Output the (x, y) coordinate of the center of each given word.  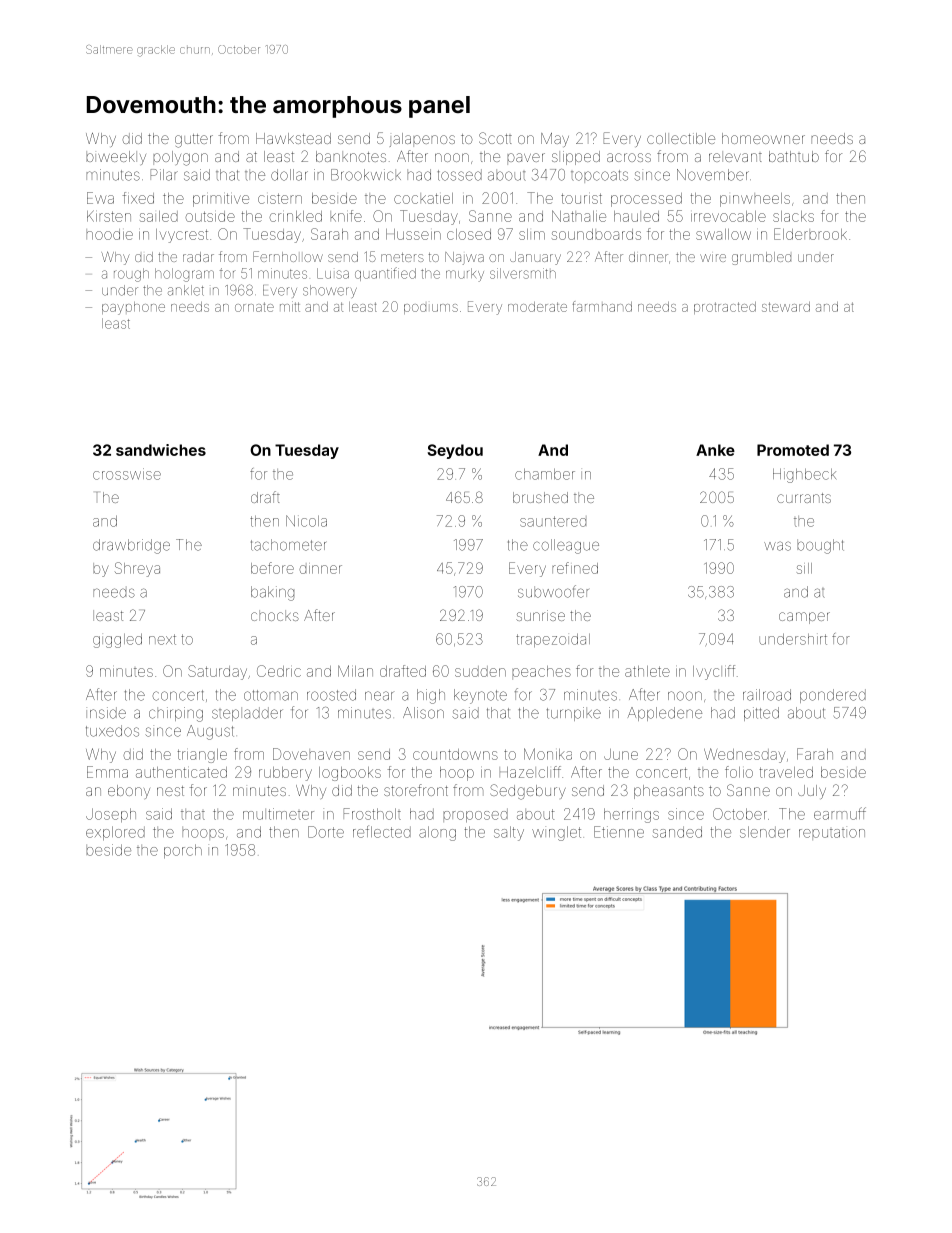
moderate (537, 307)
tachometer (288, 545)
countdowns (455, 754)
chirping (176, 714)
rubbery (285, 774)
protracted (725, 308)
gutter (194, 141)
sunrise (540, 615)
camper (804, 618)
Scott (495, 138)
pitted (761, 714)
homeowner (763, 138)
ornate (254, 307)
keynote (480, 696)
